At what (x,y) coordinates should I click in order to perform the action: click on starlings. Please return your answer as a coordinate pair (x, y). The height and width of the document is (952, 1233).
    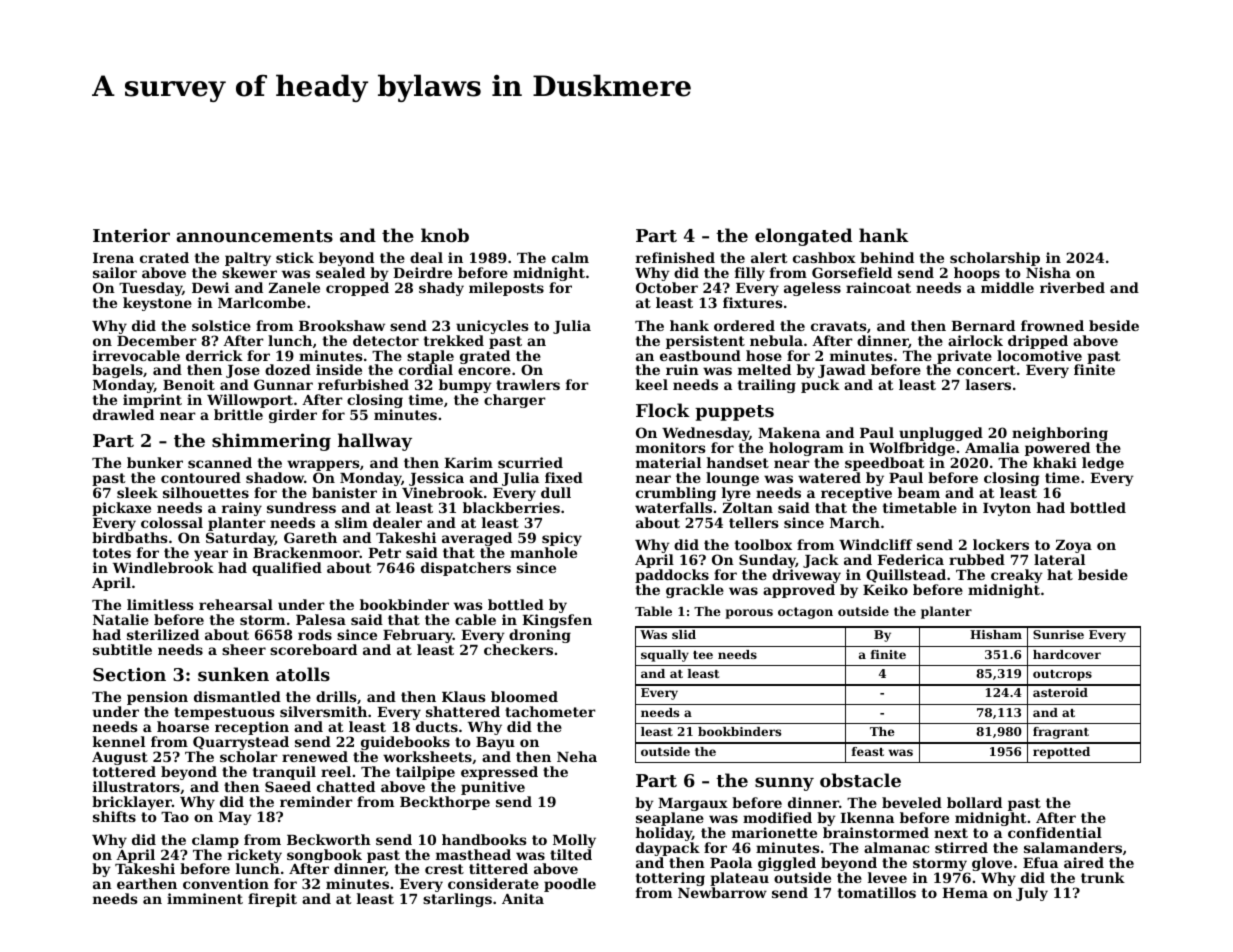
    Looking at the image, I should click on (457, 900).
